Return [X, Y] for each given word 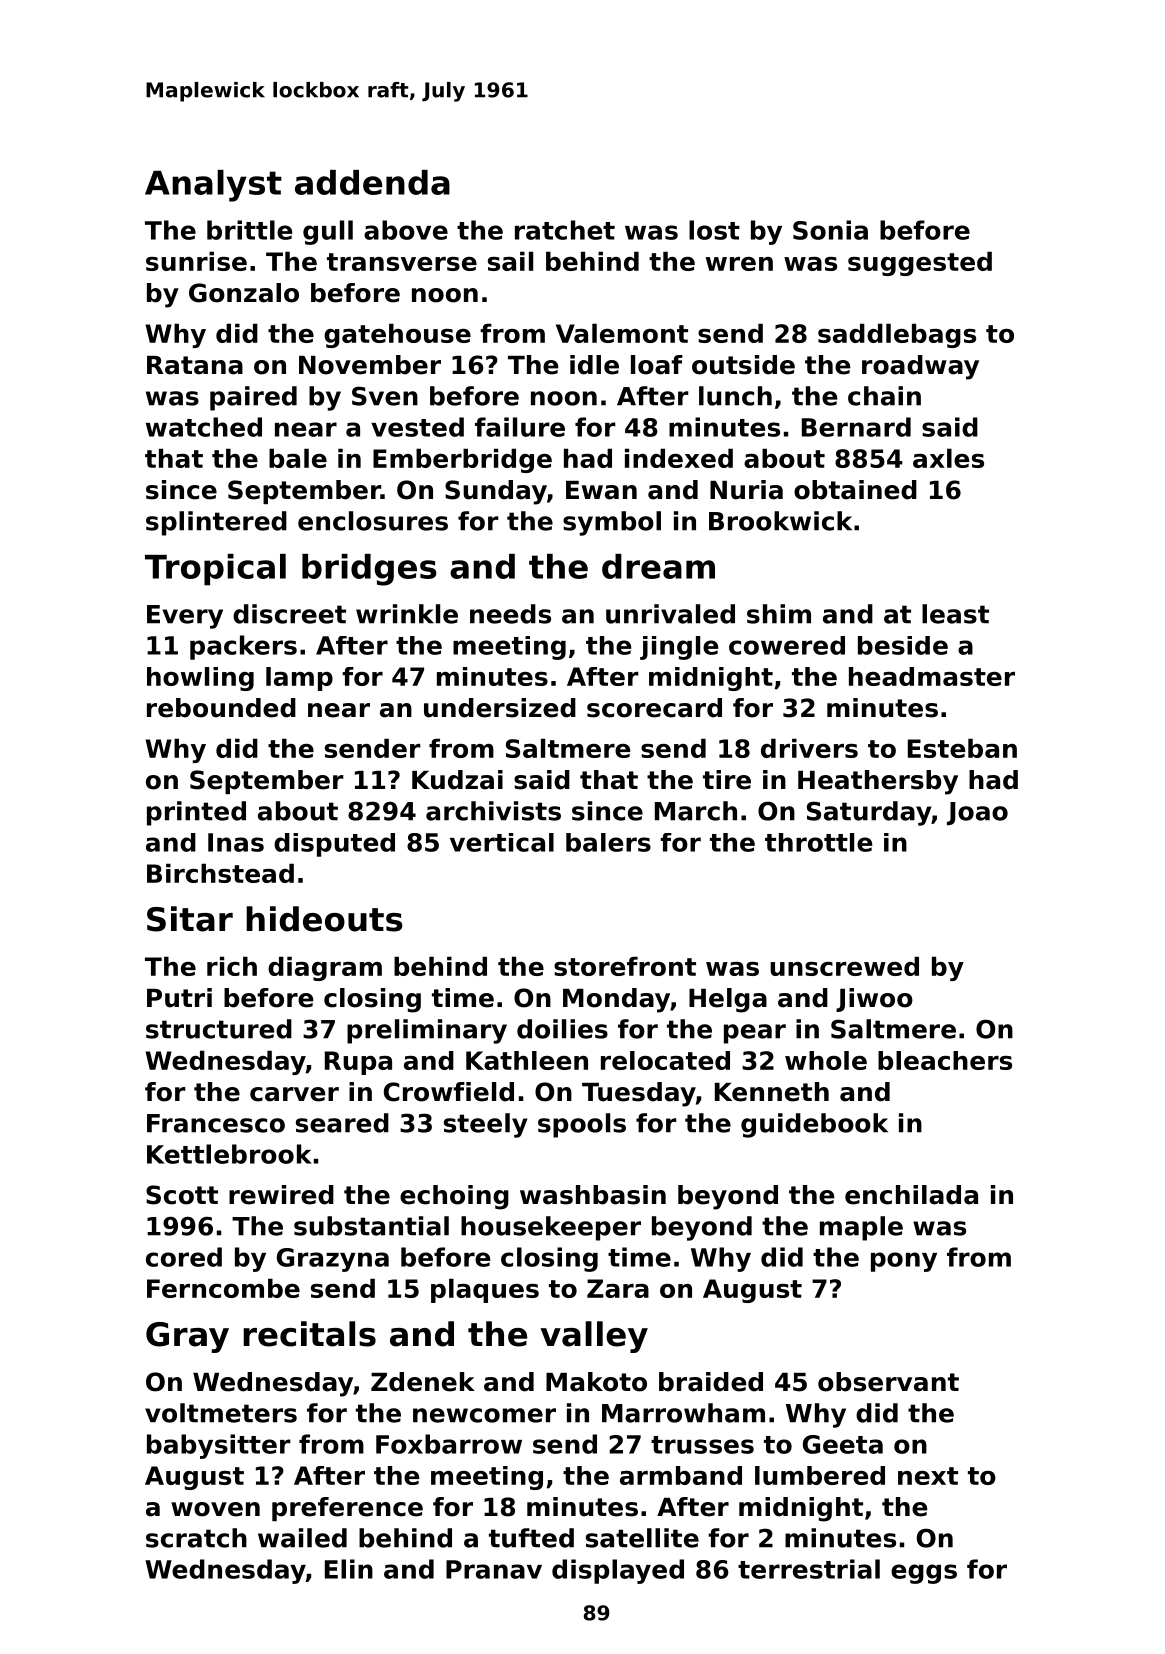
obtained [855, 490]
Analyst [213, 186]
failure [520, 427]
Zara [618, 1288]
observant [888, 1382]
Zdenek [423, 1382]
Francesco [216, 1123]
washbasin [593, 1195]
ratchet [565, 230]
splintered [216, 523]
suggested [920, 263]
